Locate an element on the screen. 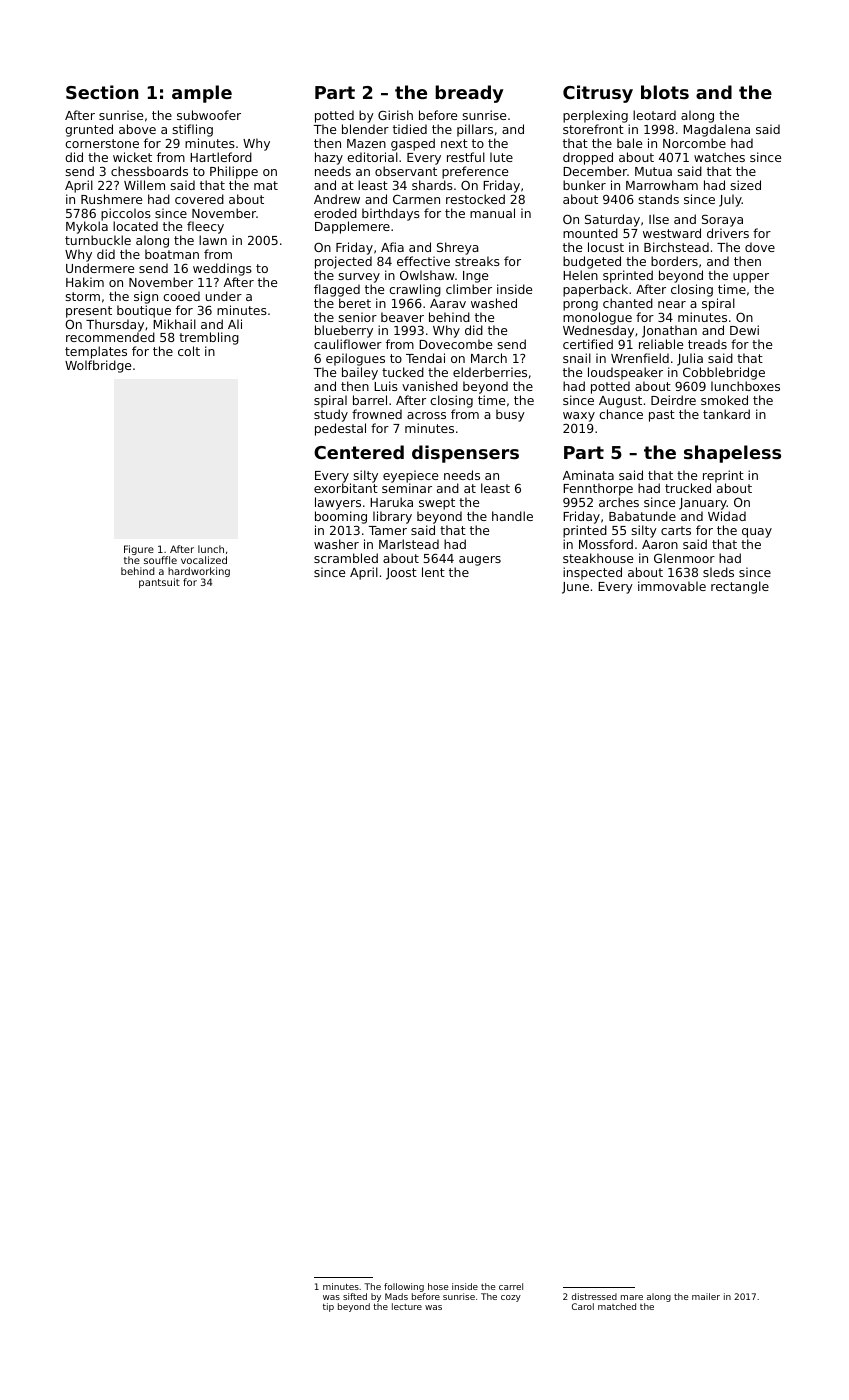 The image size is (849, 1400). following is located at coordinates (404, 1287).
